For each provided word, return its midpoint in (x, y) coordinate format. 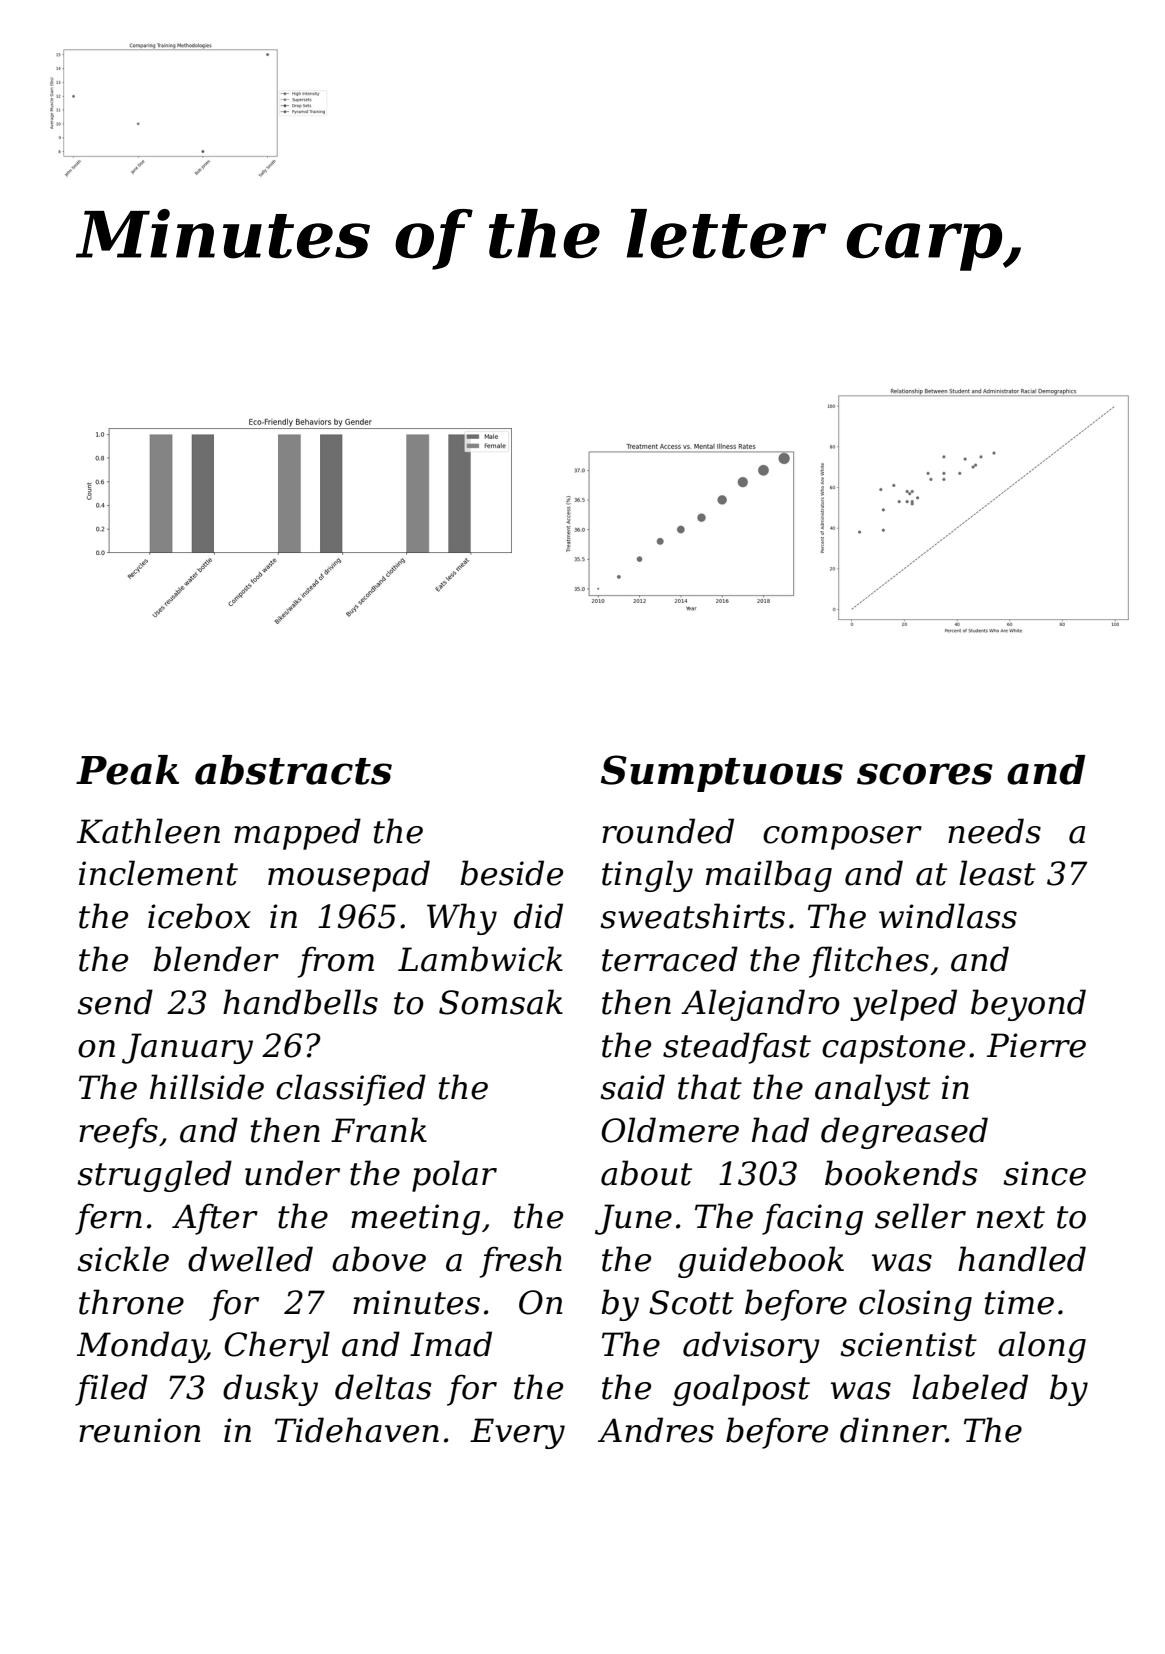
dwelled (250, 1259)
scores (925, 774)
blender (216, 959)
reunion (139, 1430)
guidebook (761, 1262)
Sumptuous (722, 773)
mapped (297, 834)
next (1011, 1217)
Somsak (501, 1002)
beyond (1028, 1005)
